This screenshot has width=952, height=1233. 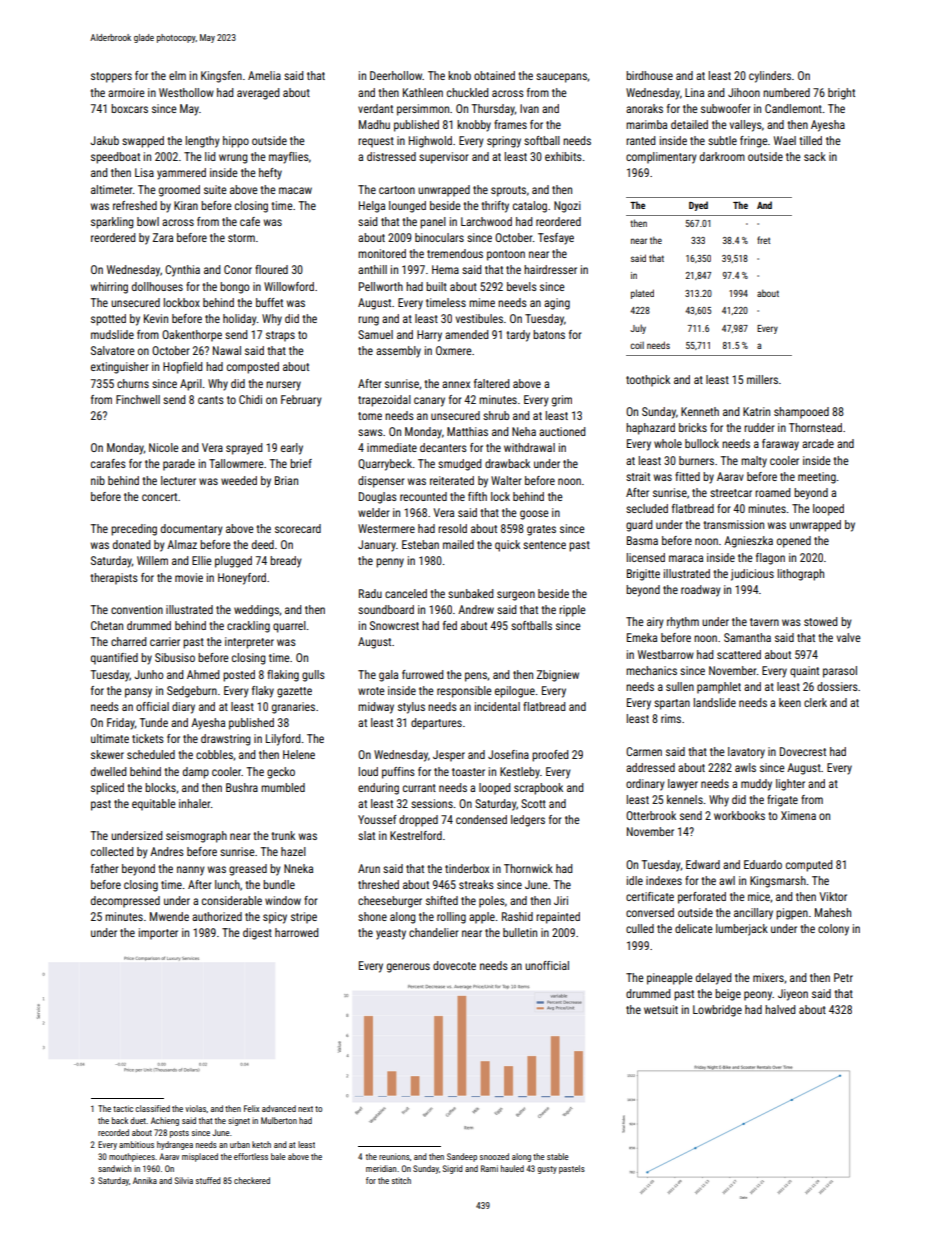 I want to click on obtained, so click(x=494, y=75).
